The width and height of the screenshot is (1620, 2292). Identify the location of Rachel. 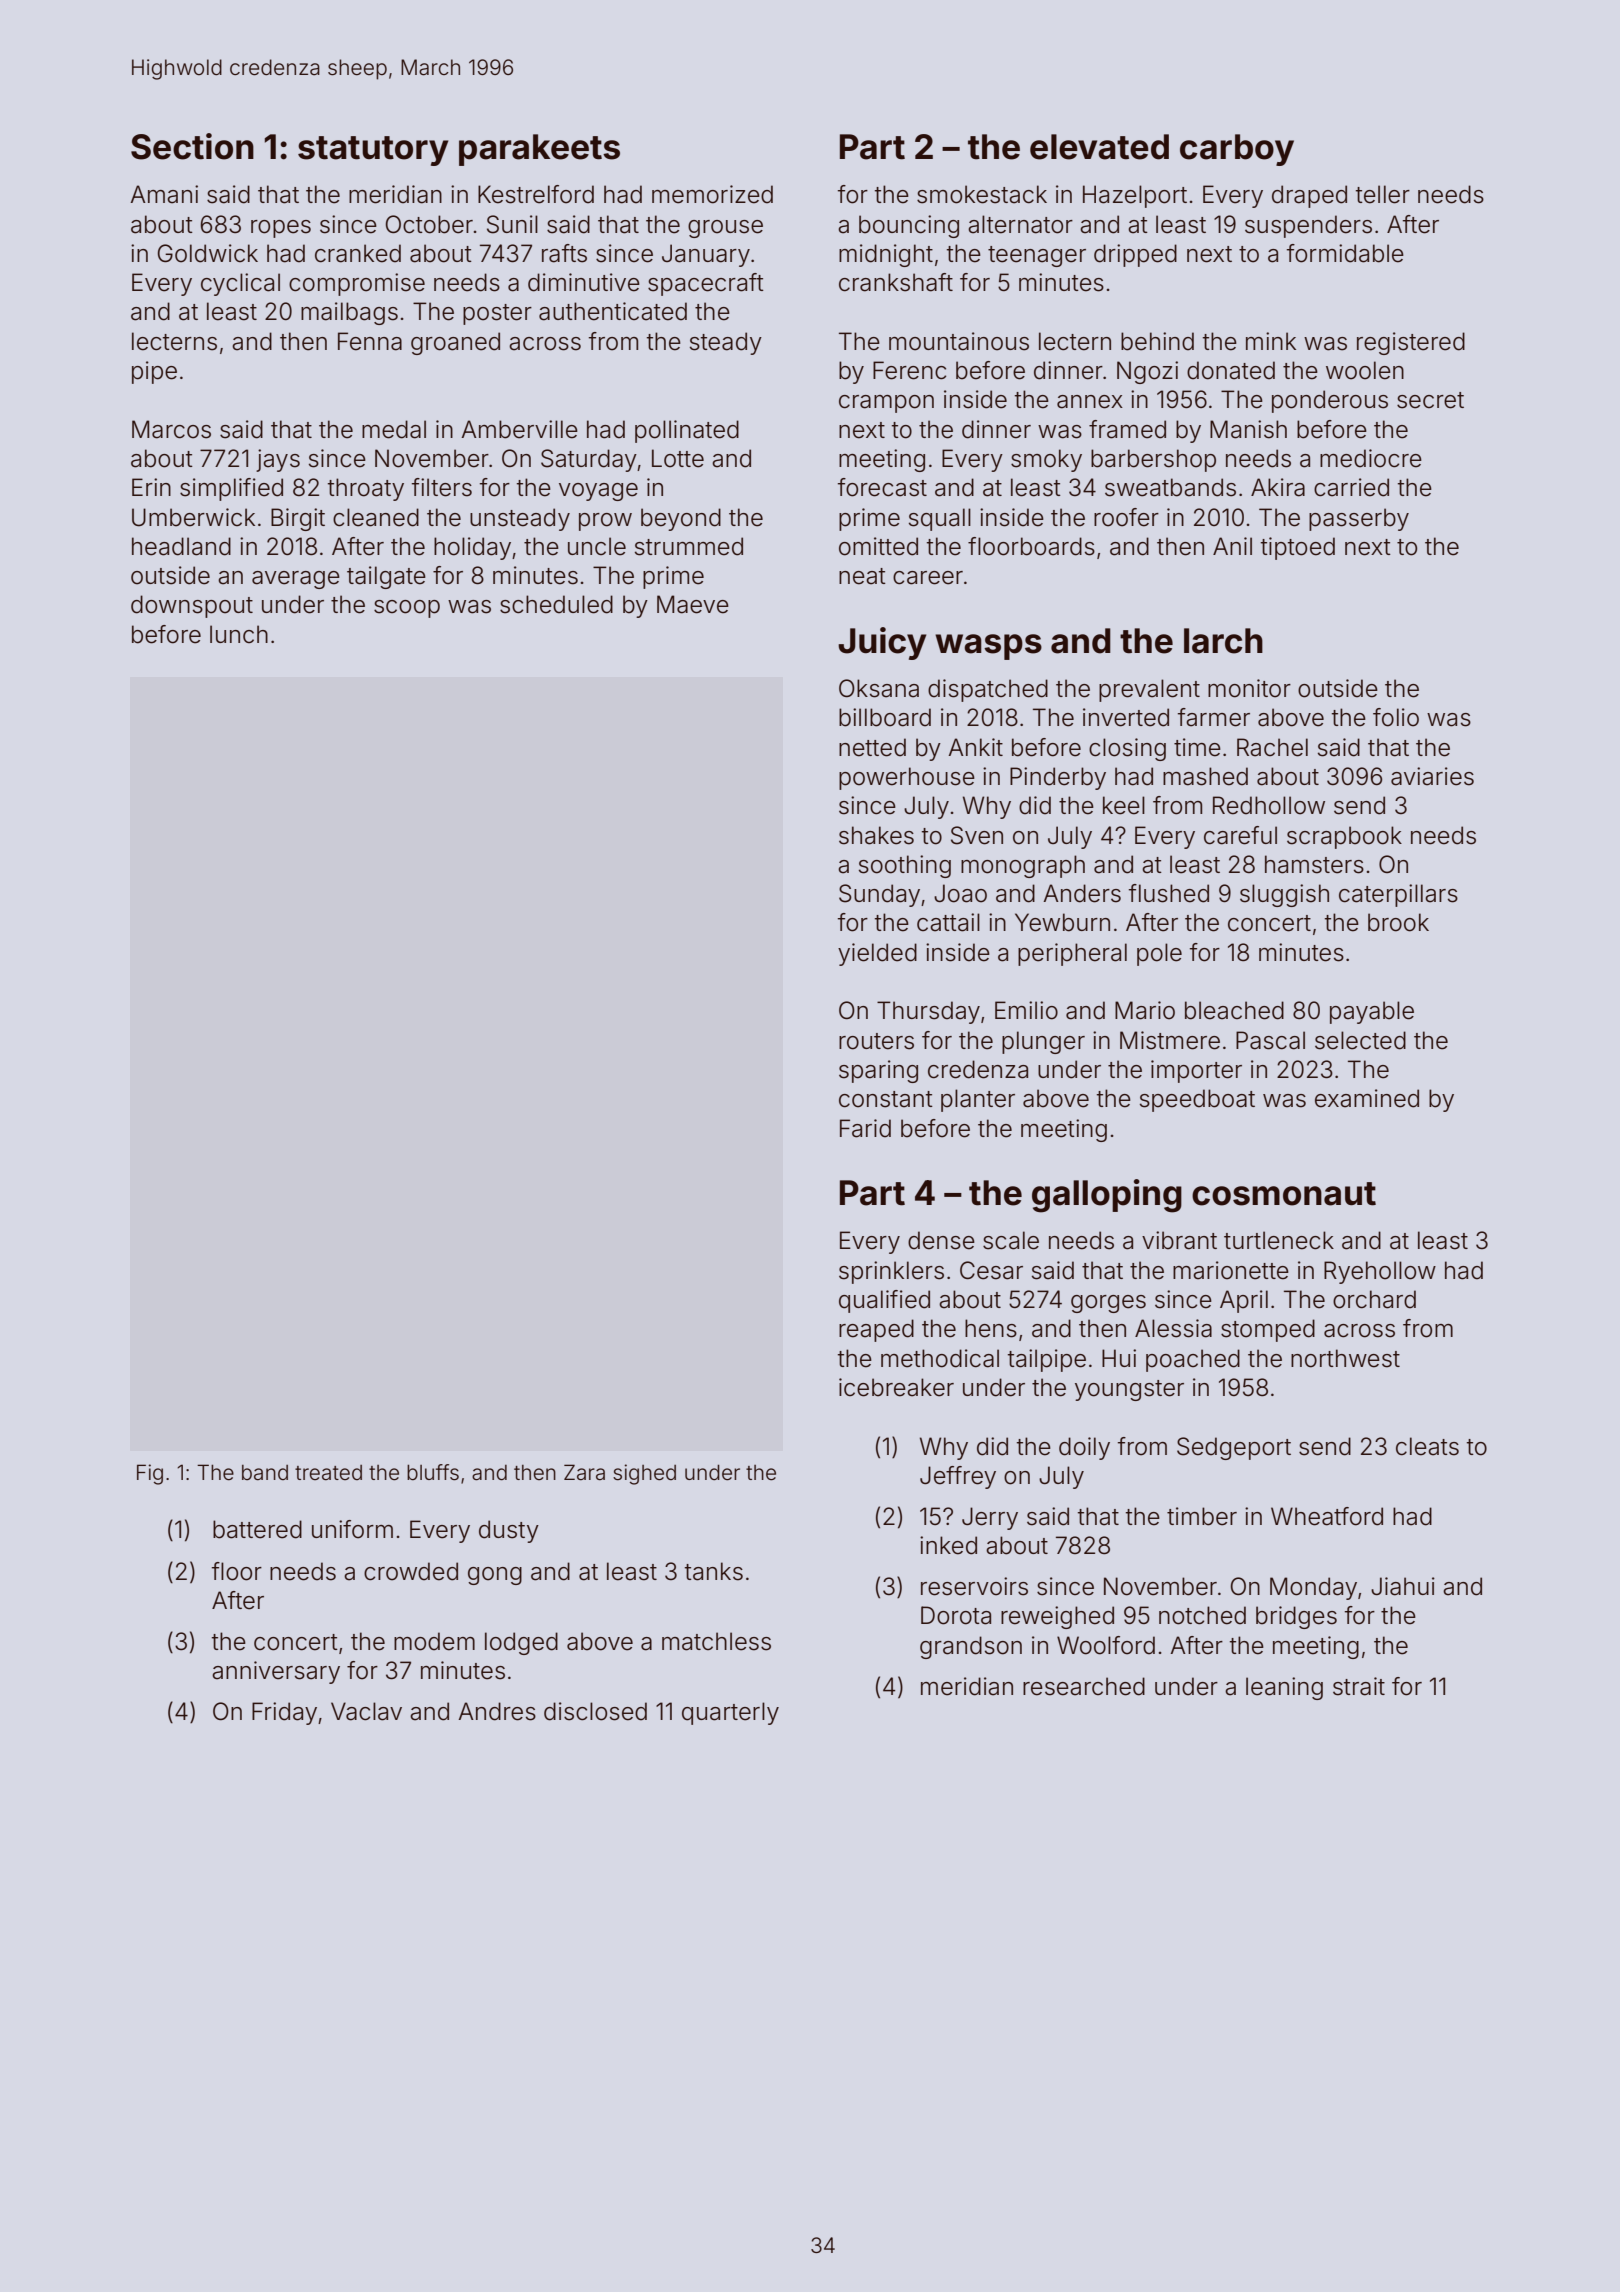
(1272, 747).
